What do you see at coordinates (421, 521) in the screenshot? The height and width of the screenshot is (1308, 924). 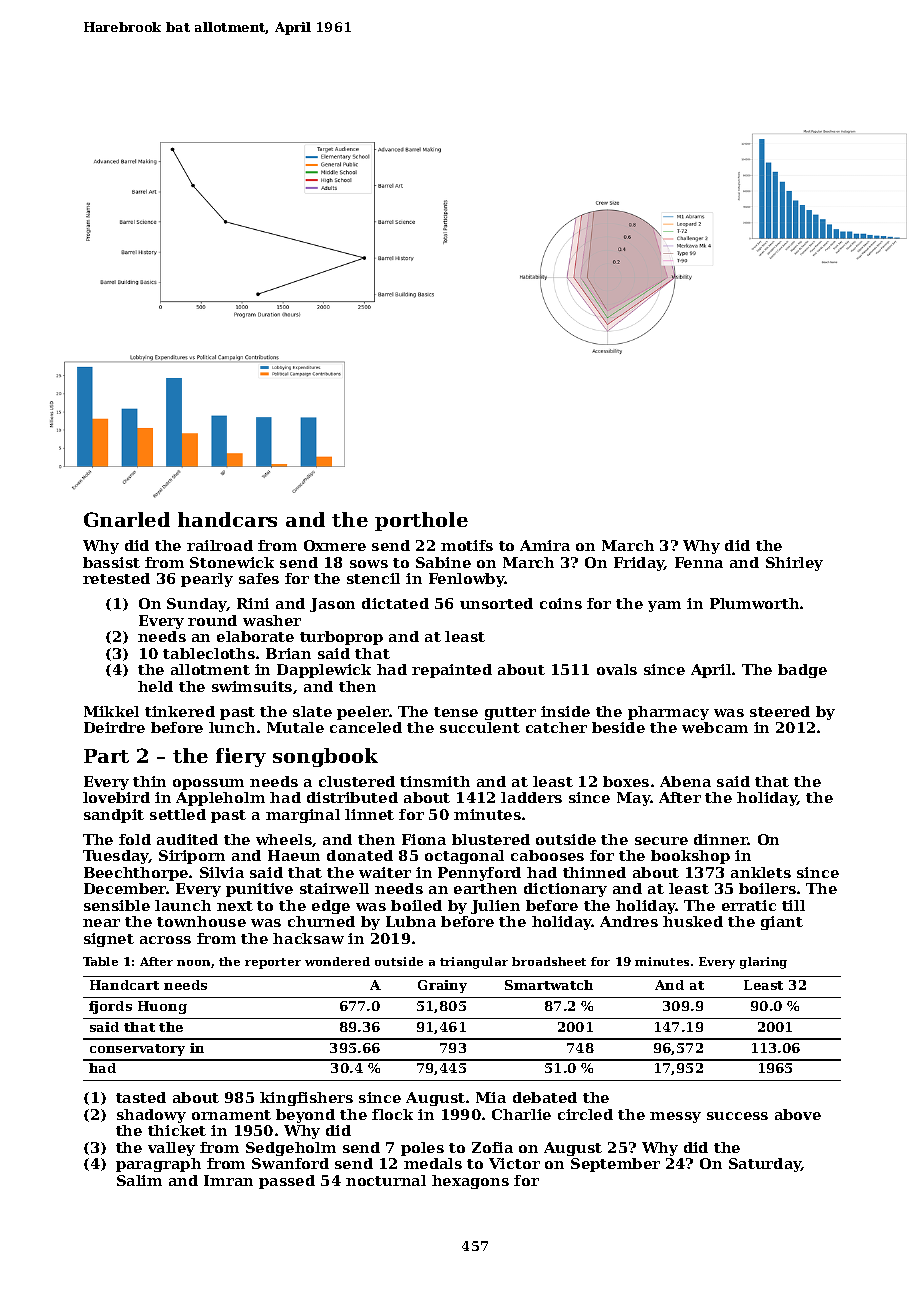 I see `porthole` at bounding box center [421, 521].
